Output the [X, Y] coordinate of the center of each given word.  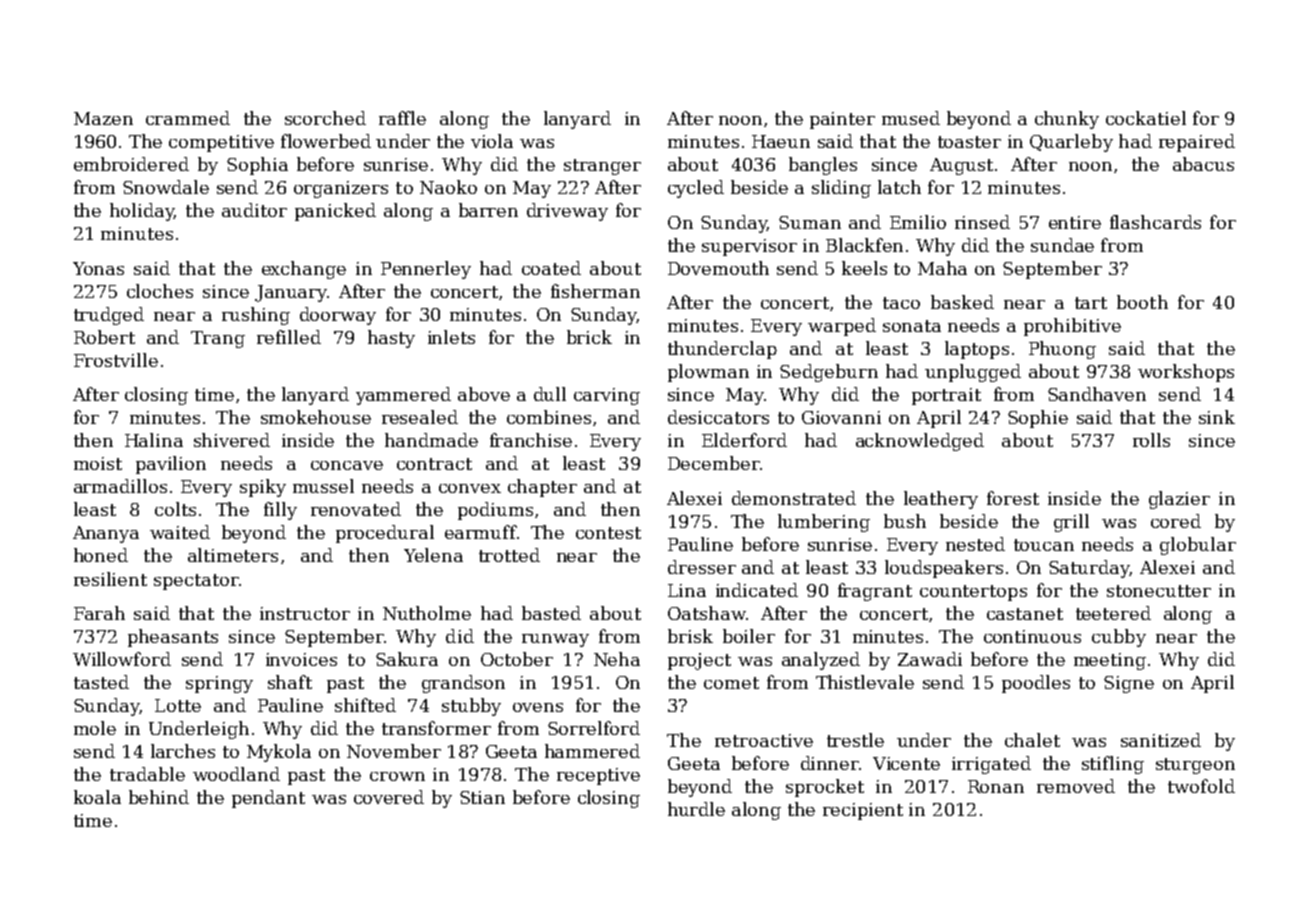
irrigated [991, 765]
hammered [592, 751]
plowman [708, 373]
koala [97, 797]
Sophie [1038, 419]
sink [1217, 417]
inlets [451, 337]
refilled [289, 337]
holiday [142, 212]
